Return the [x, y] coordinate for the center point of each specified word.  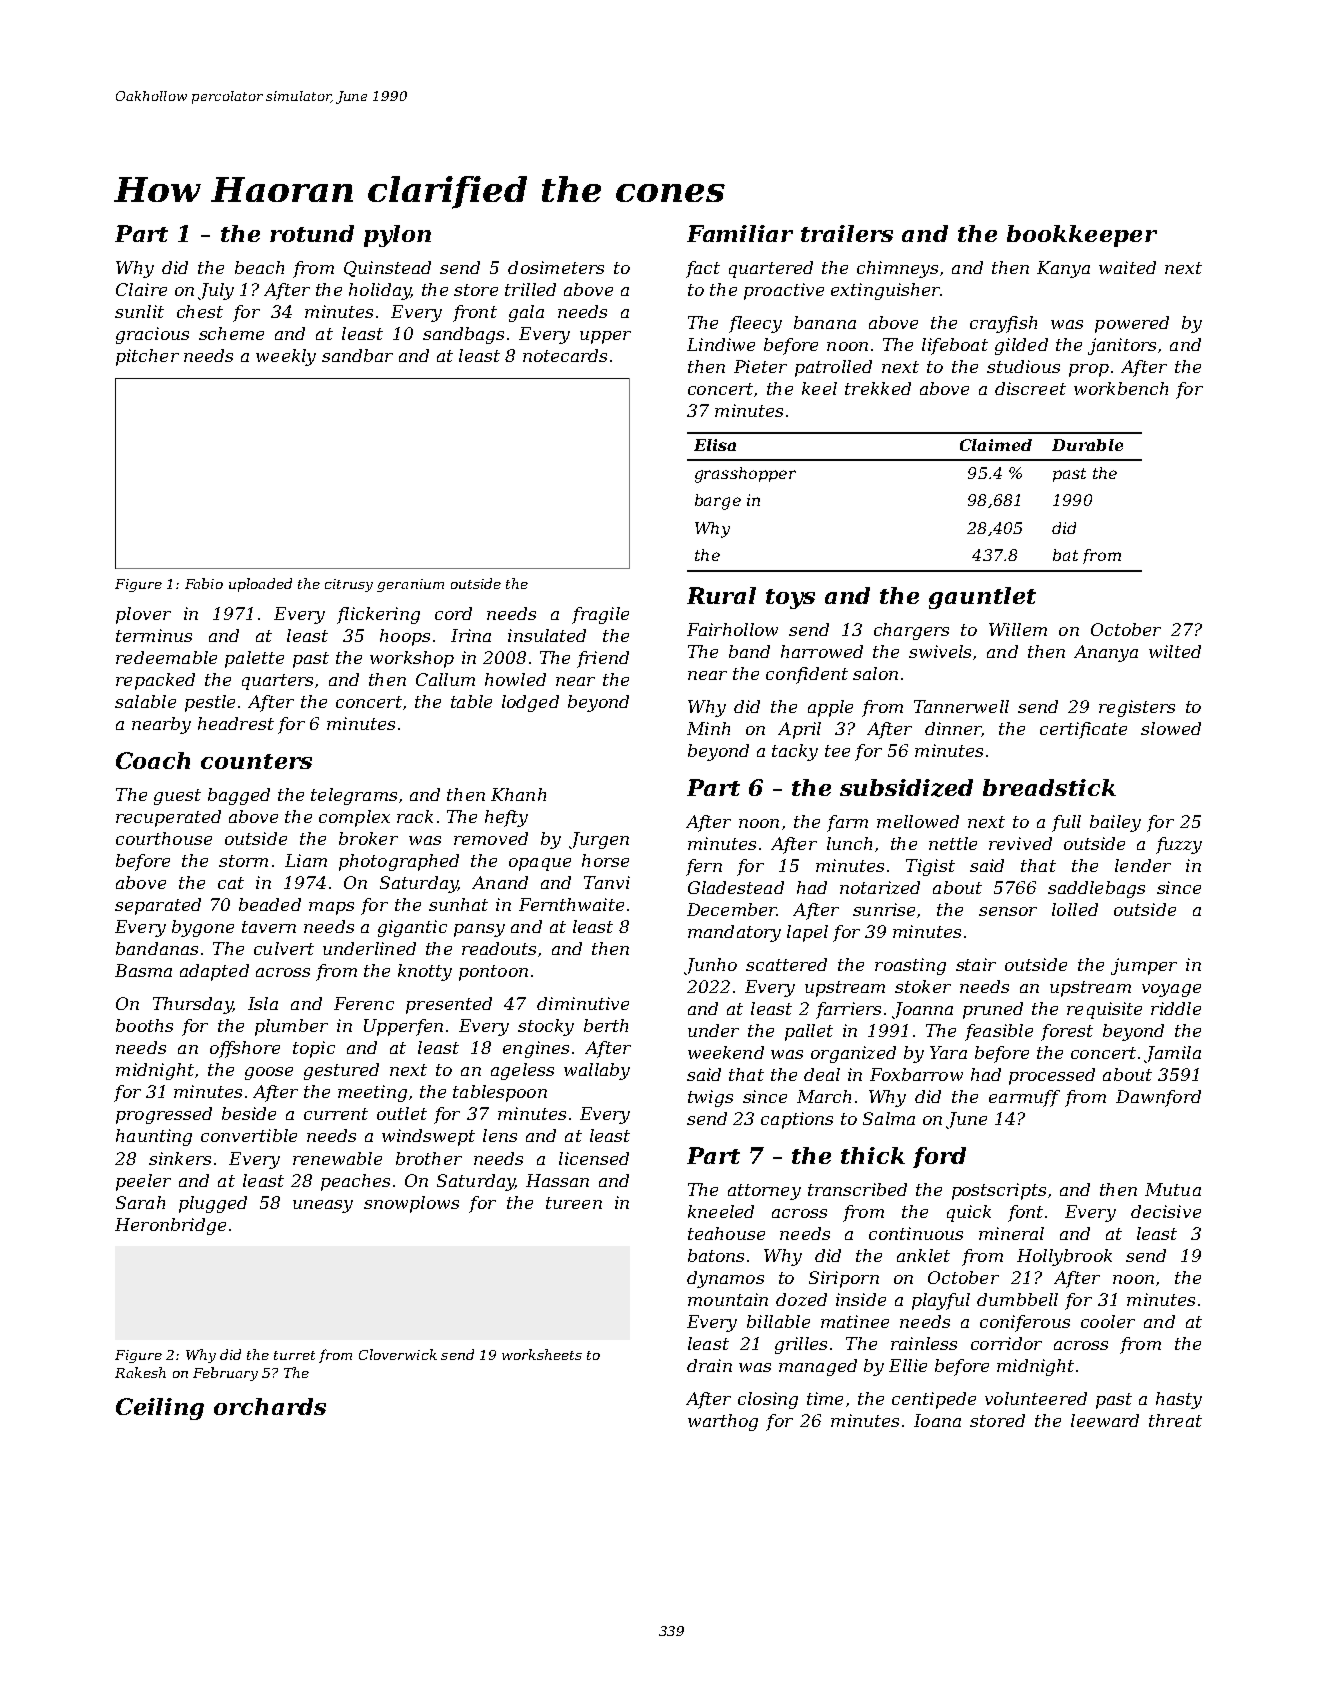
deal [822, 1074]
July [216, 291]
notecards [565, 355]
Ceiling [160, 1409]
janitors [1122, 346]
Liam [306, 860]
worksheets [542, 1354]
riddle [1176, 1008]
